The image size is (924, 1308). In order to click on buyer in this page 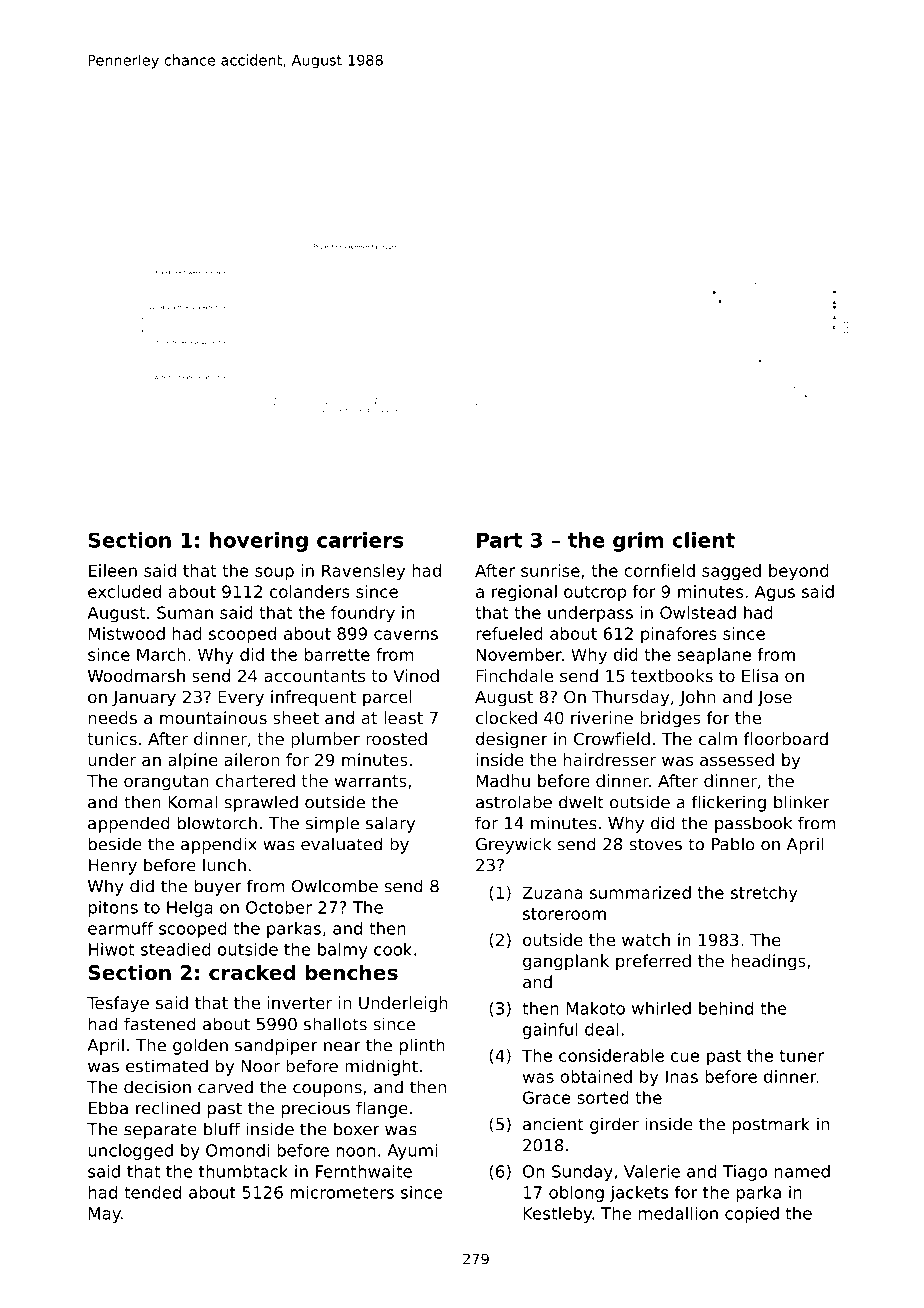, I will do `click(218, 887)`.
